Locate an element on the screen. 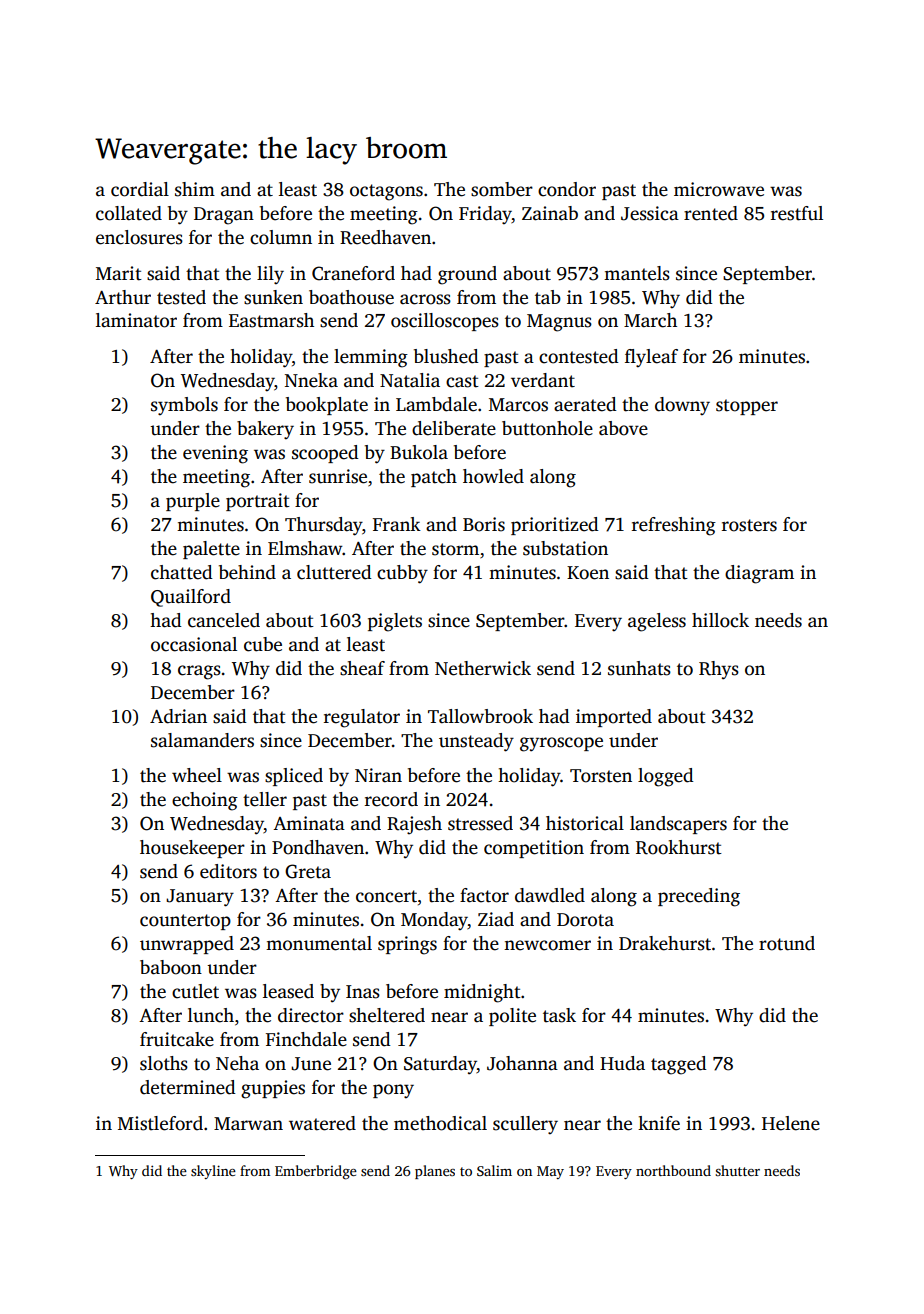  stopper is located at coordinates (747, 407).
